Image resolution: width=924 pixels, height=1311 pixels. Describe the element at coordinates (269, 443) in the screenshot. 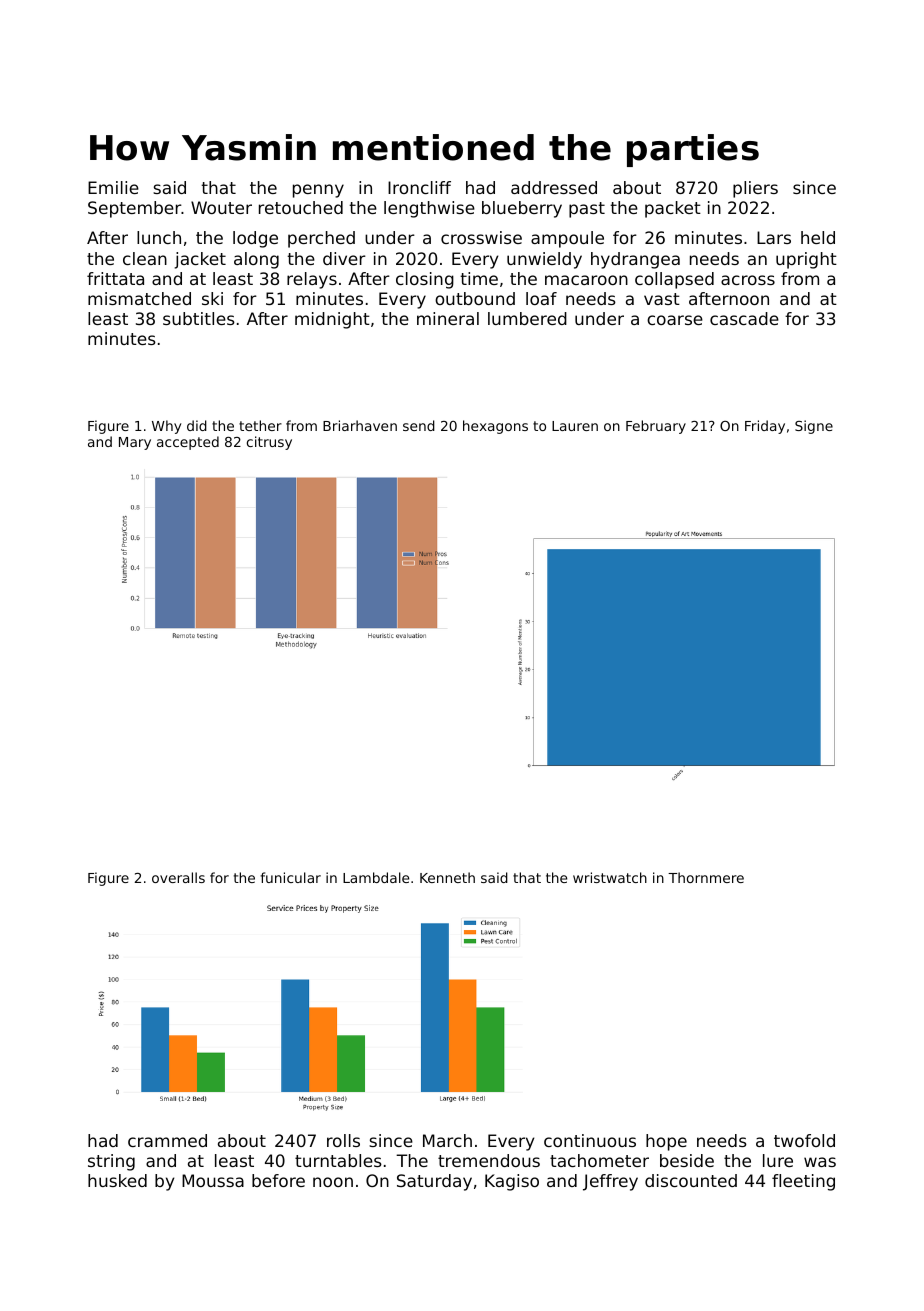

I see `citrusy` at that location.
